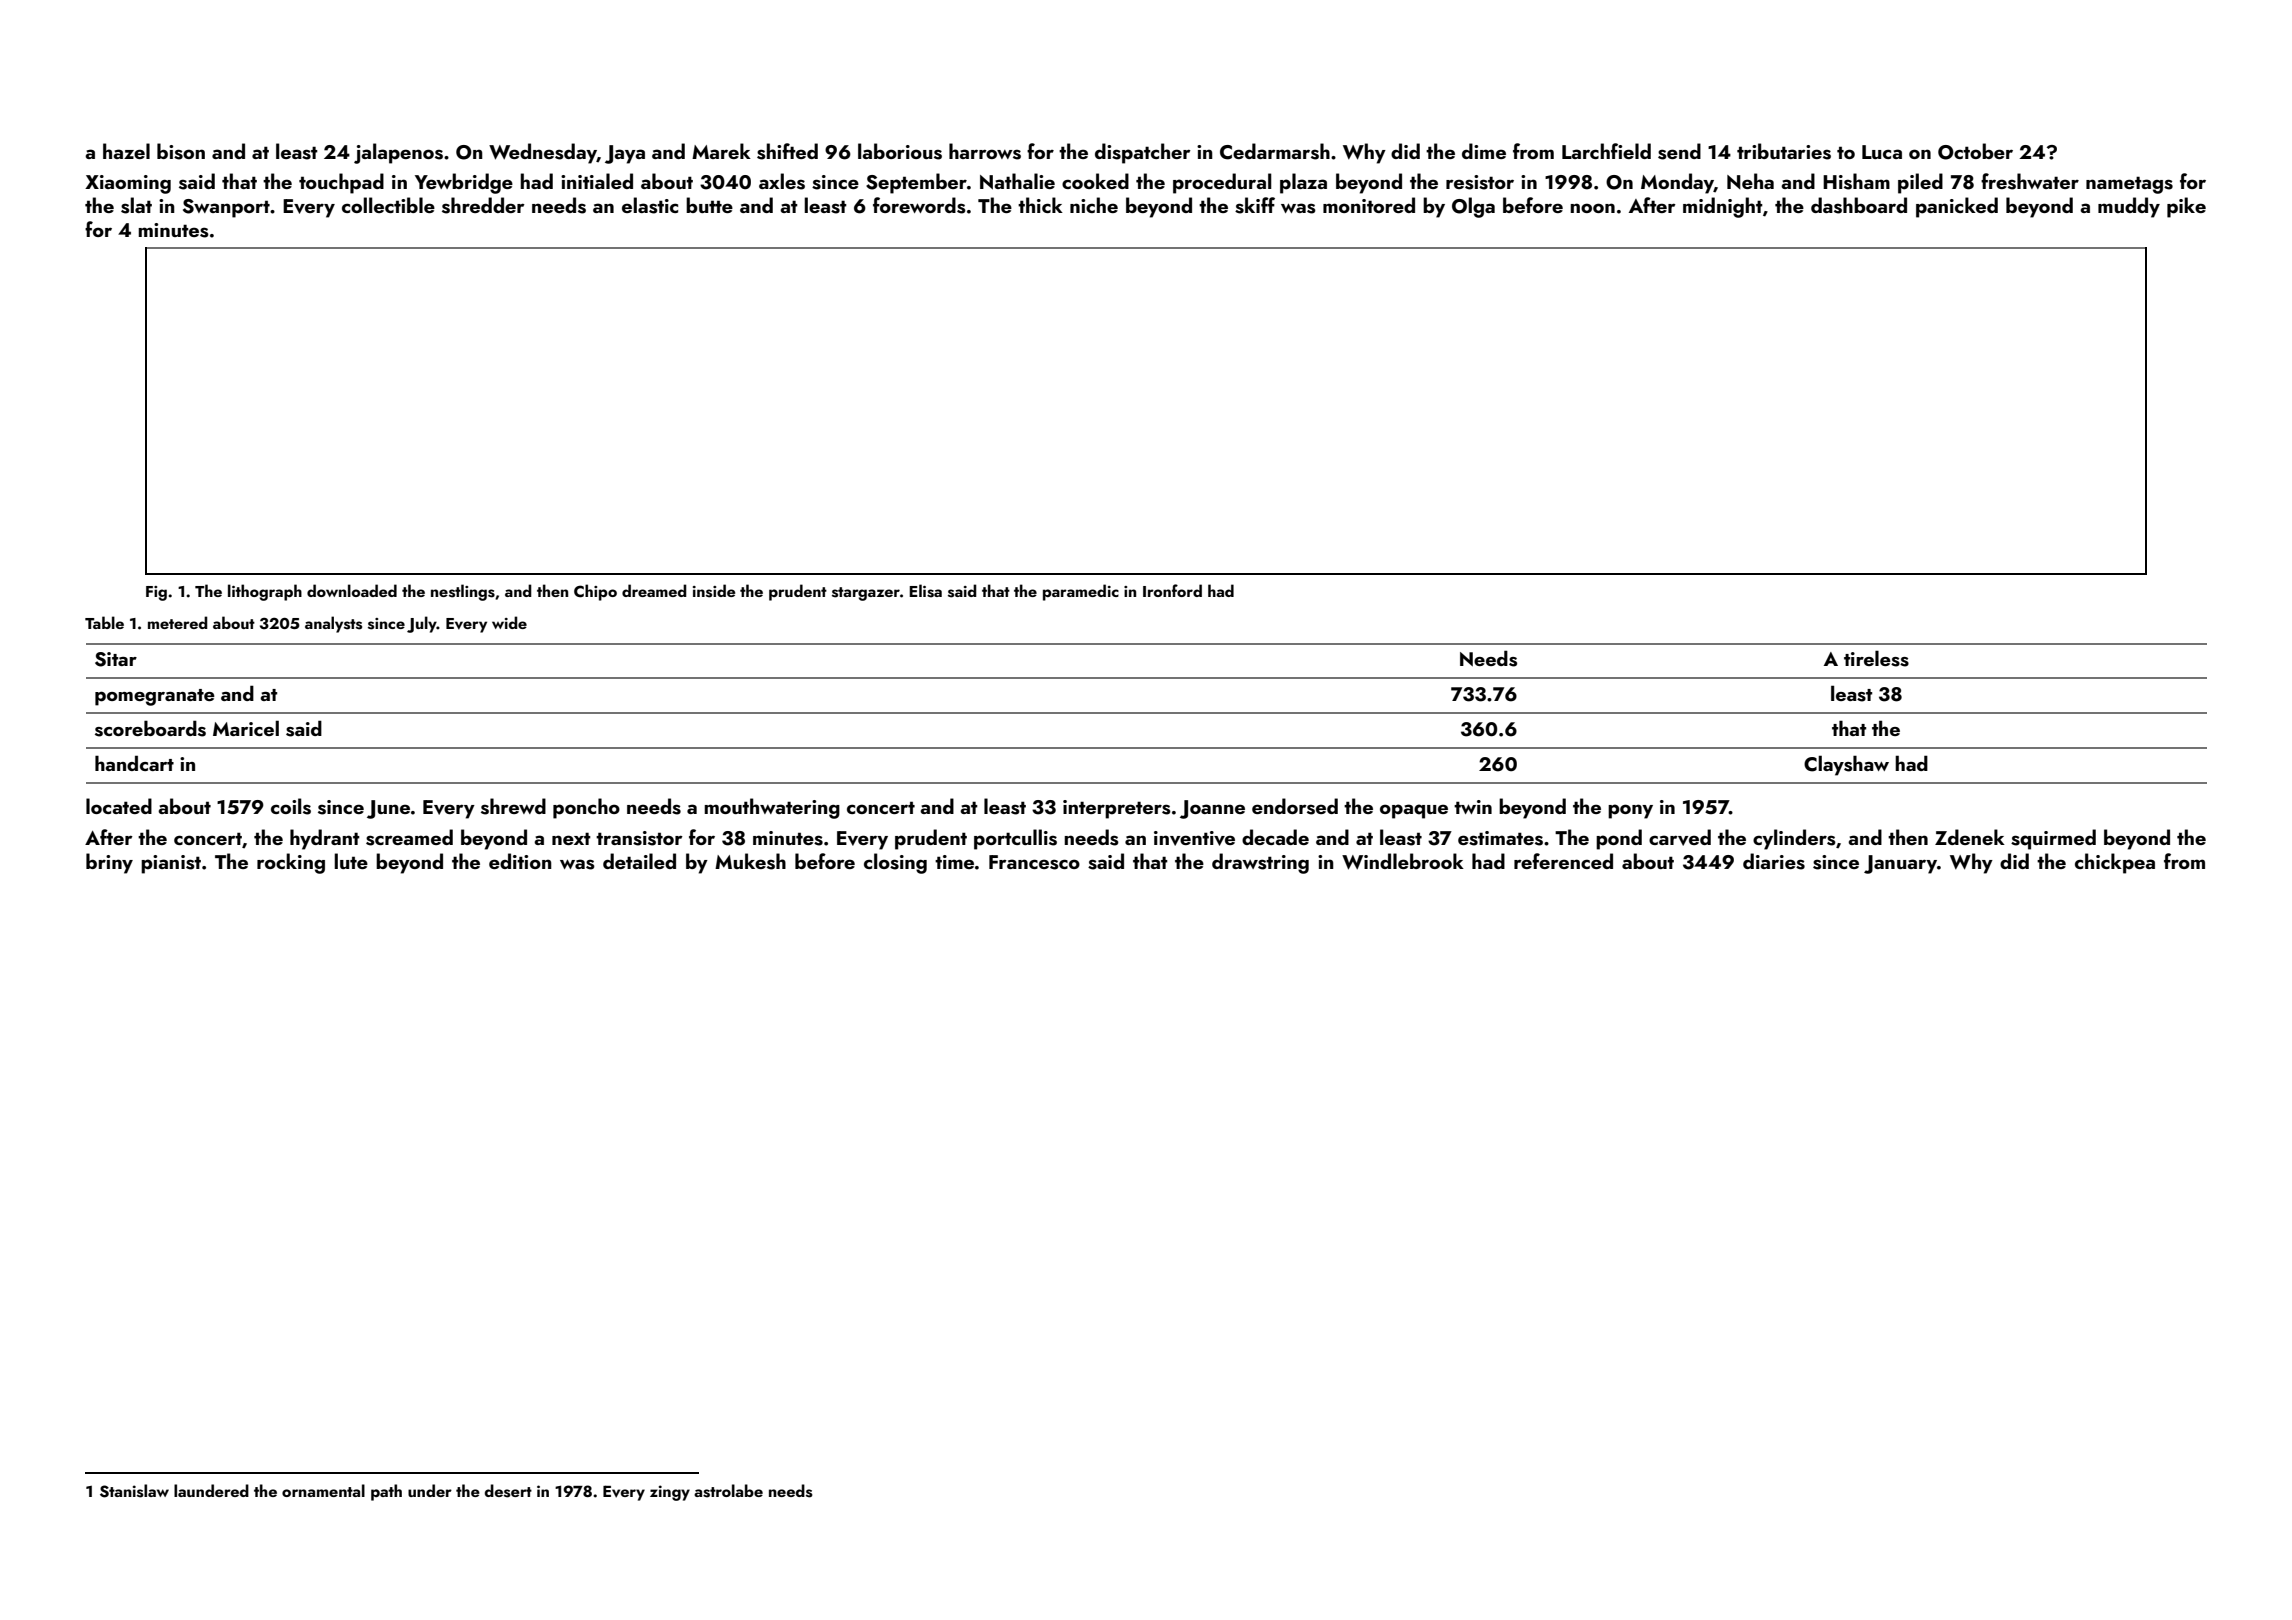 The height and width of the document is (1620, 2292). Describe the element at coordinates (352, 590) in the document. I see `downloaded` at that location.
